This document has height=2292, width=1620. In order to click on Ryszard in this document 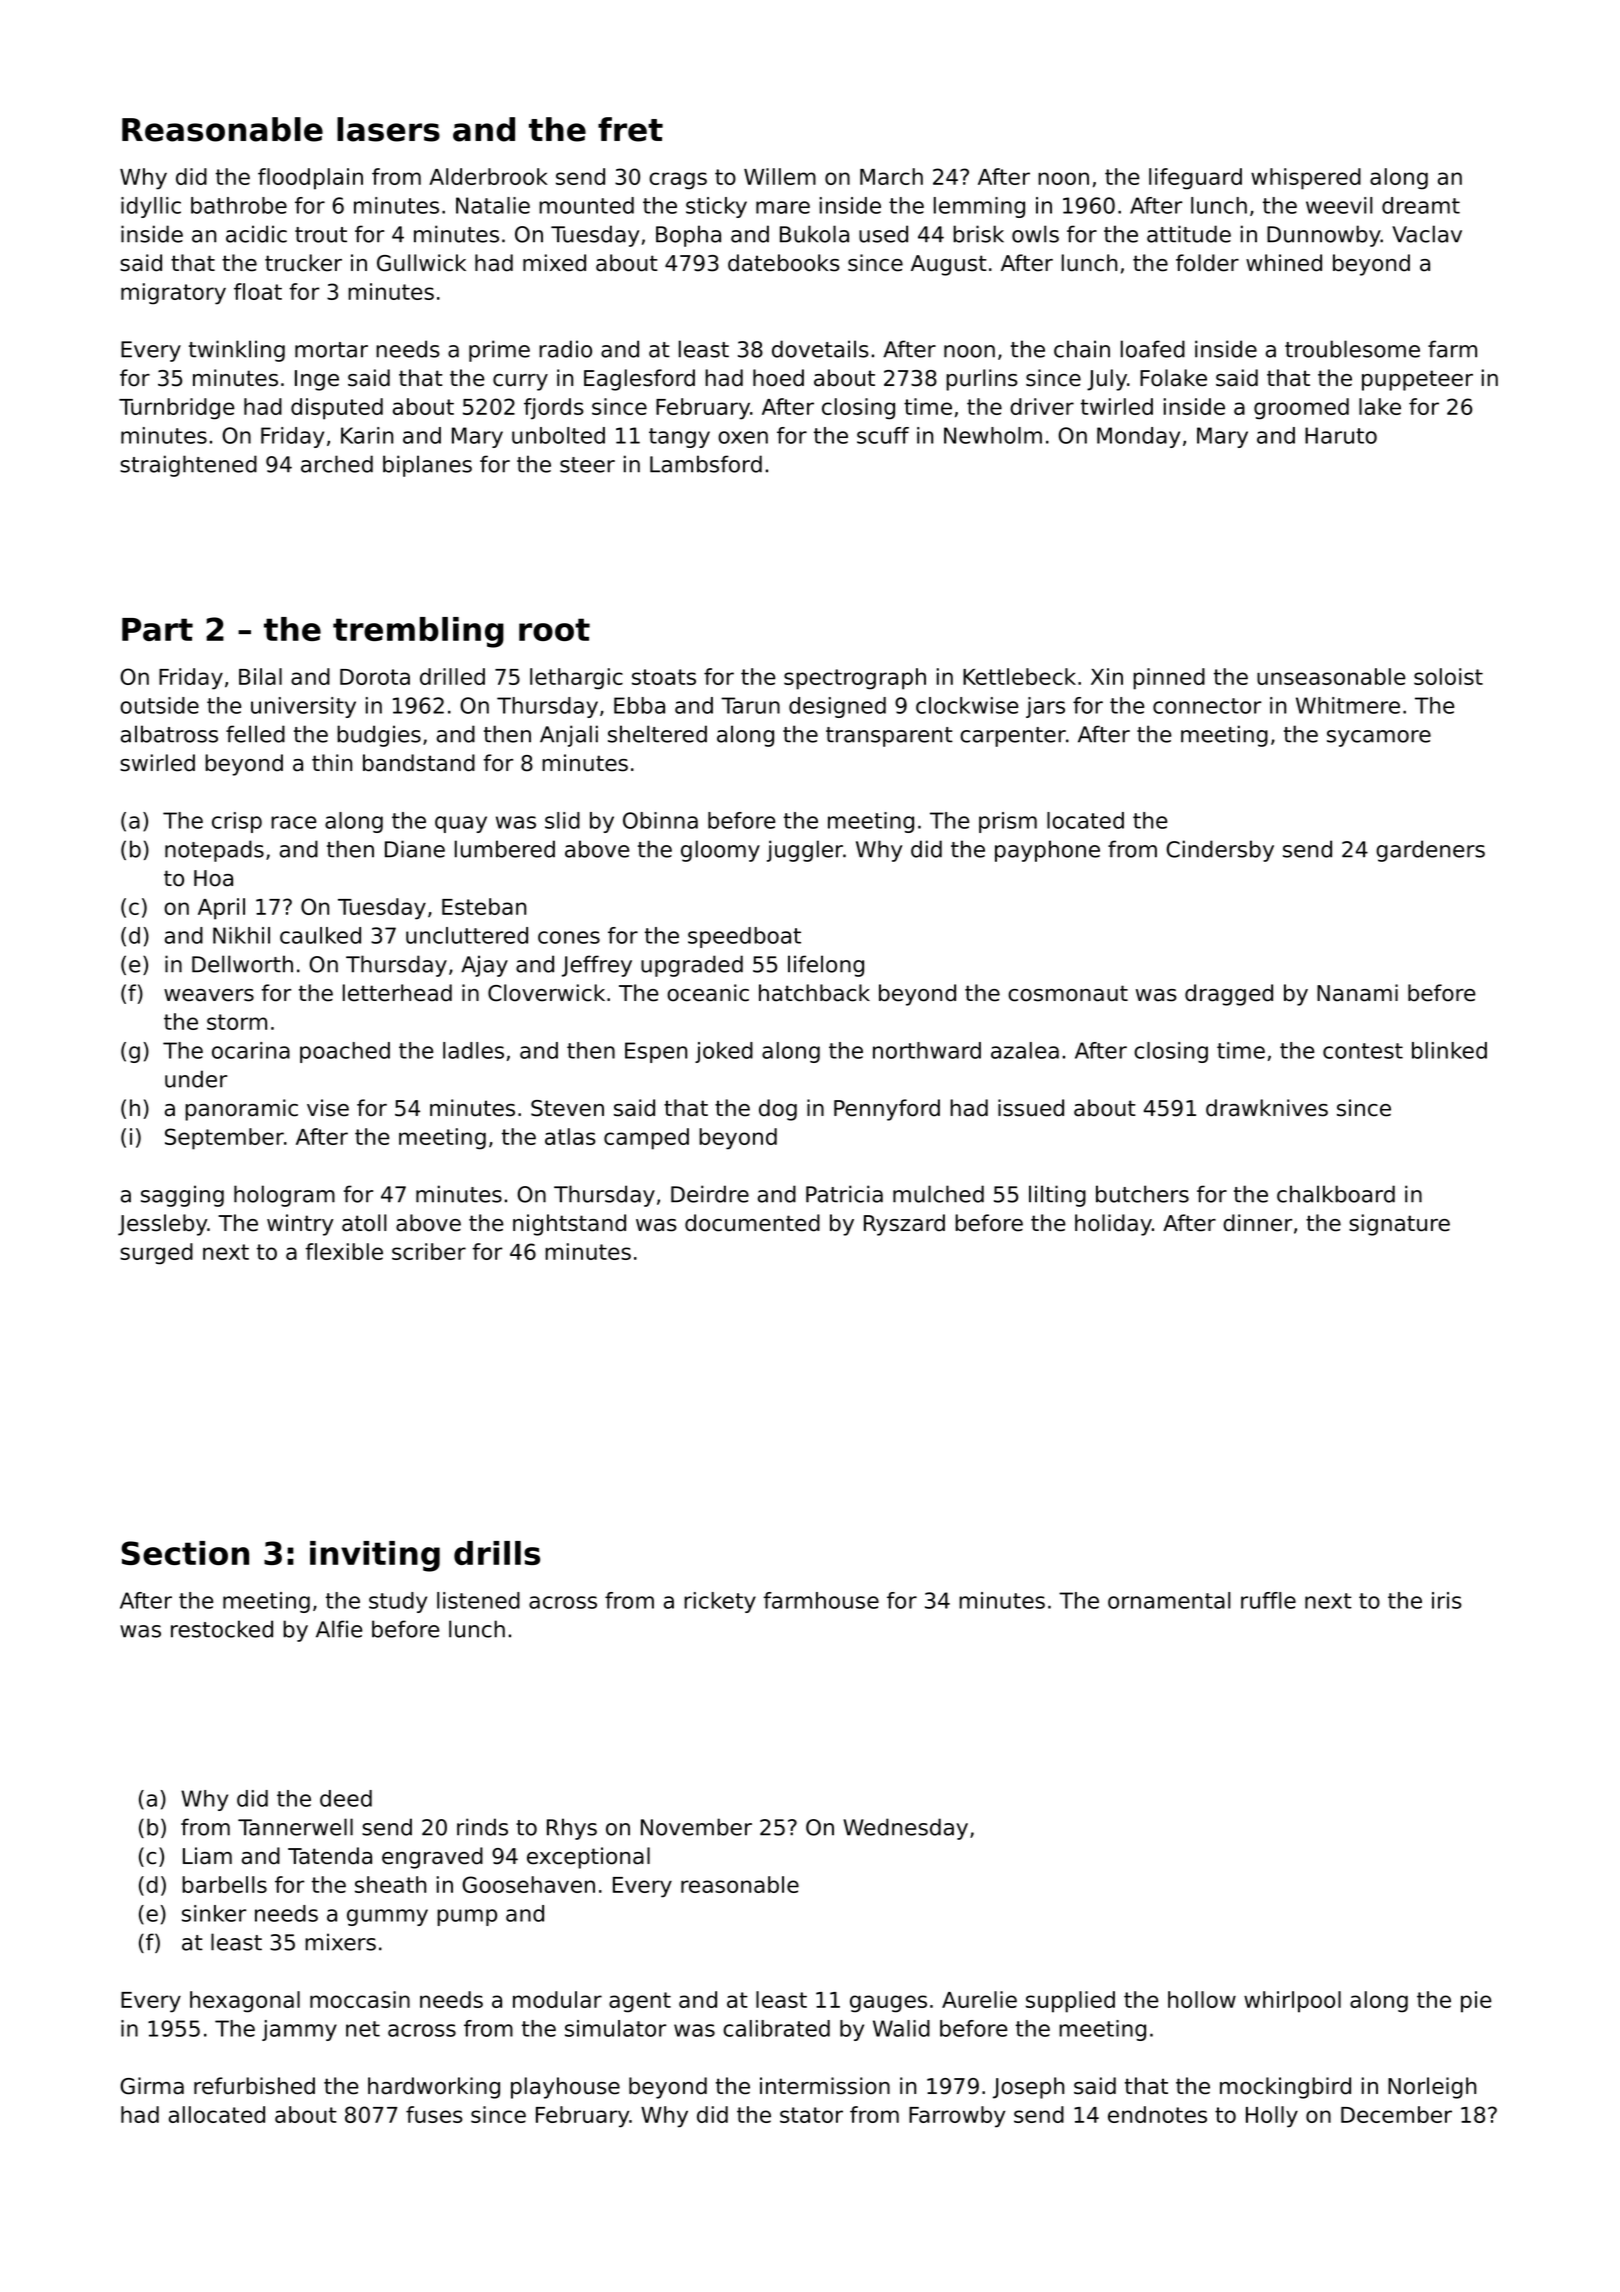, I will do `click(904, 1225)`.
